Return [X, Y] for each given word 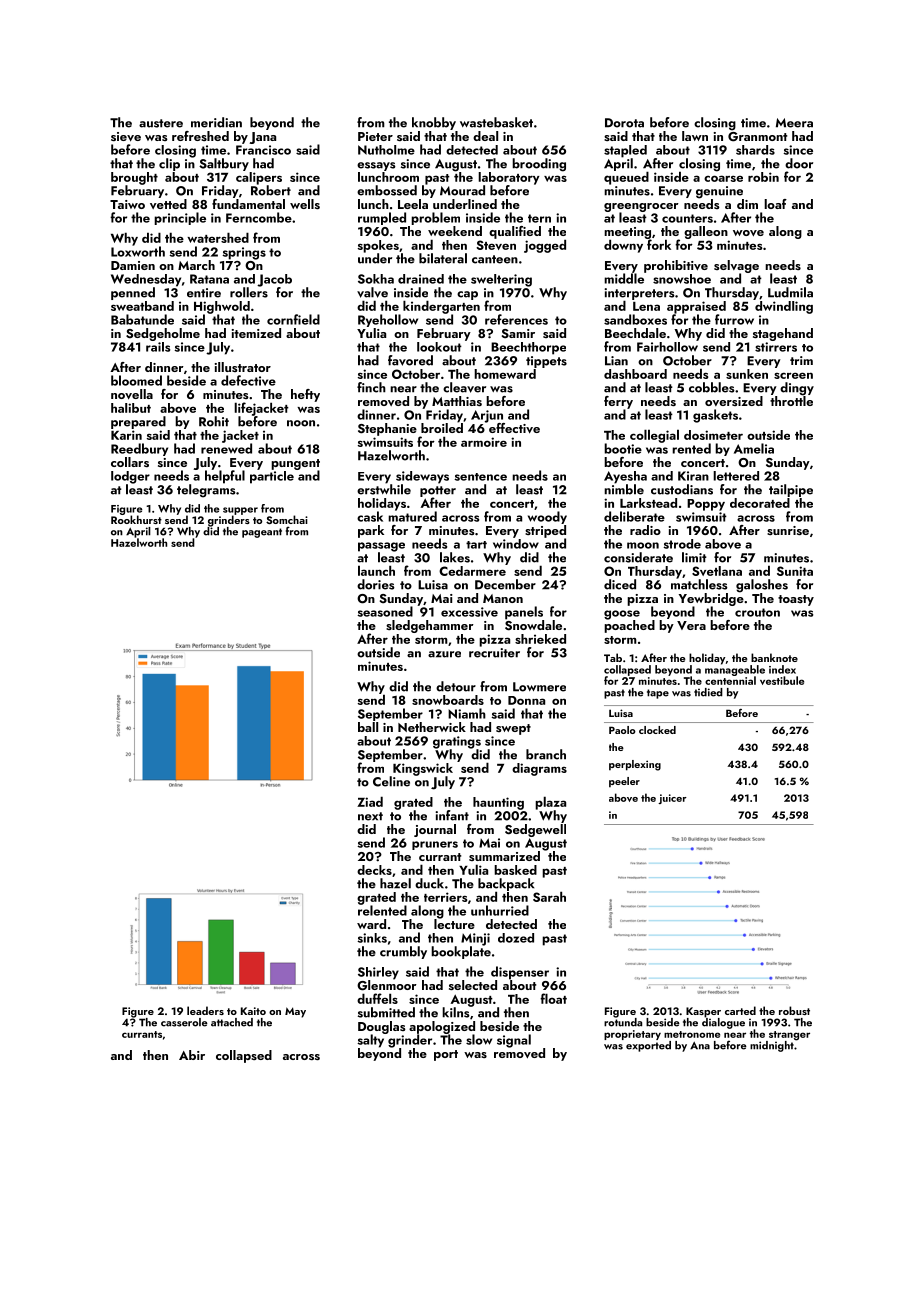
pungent [295, 464]
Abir [192, 1055]
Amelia [754, 448]
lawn [695, 136]
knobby [434, 123]
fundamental [248, 204]
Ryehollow [388, 320]
